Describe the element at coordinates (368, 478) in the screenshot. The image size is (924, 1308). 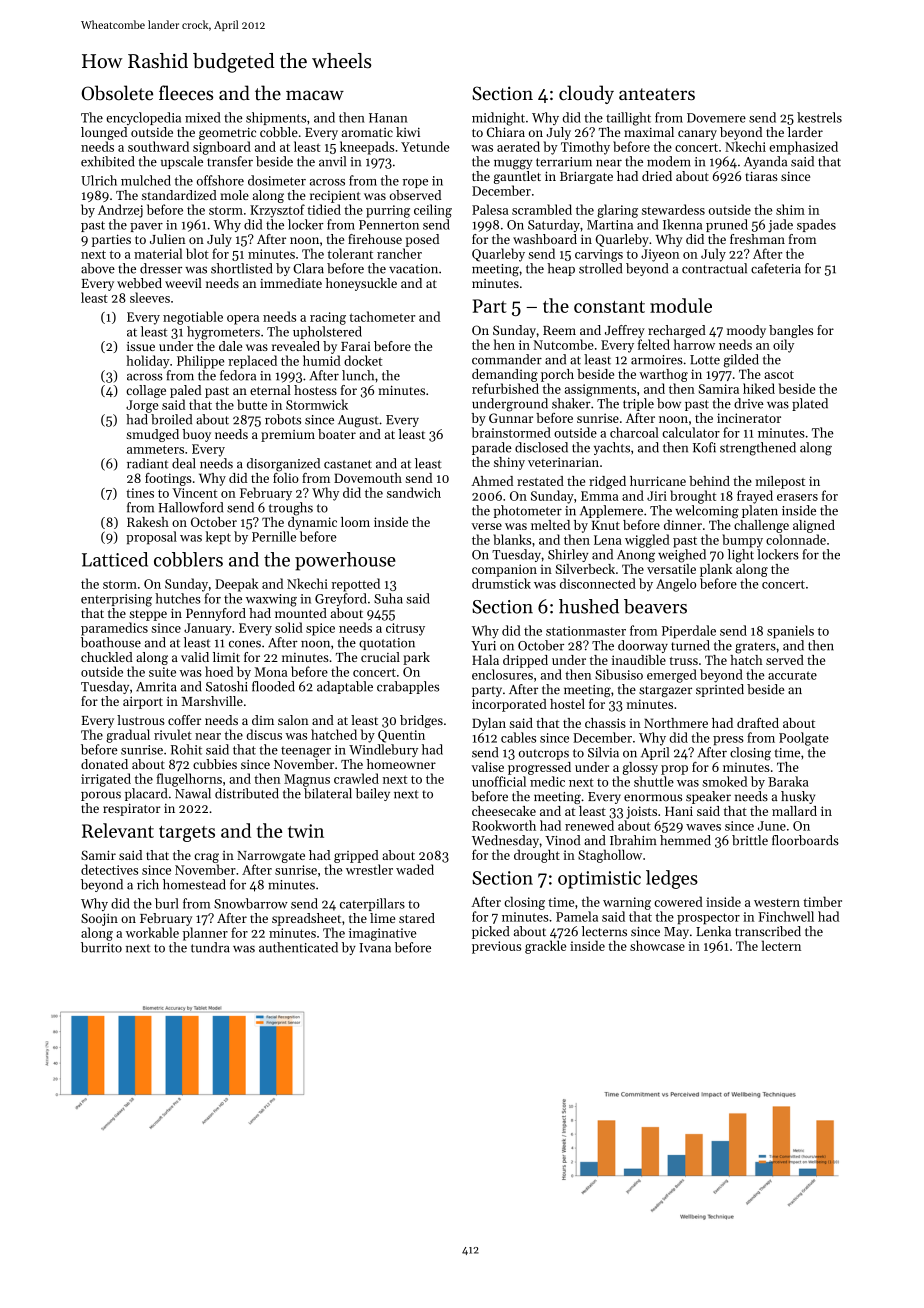
I see `Dovemouth` at that location.
